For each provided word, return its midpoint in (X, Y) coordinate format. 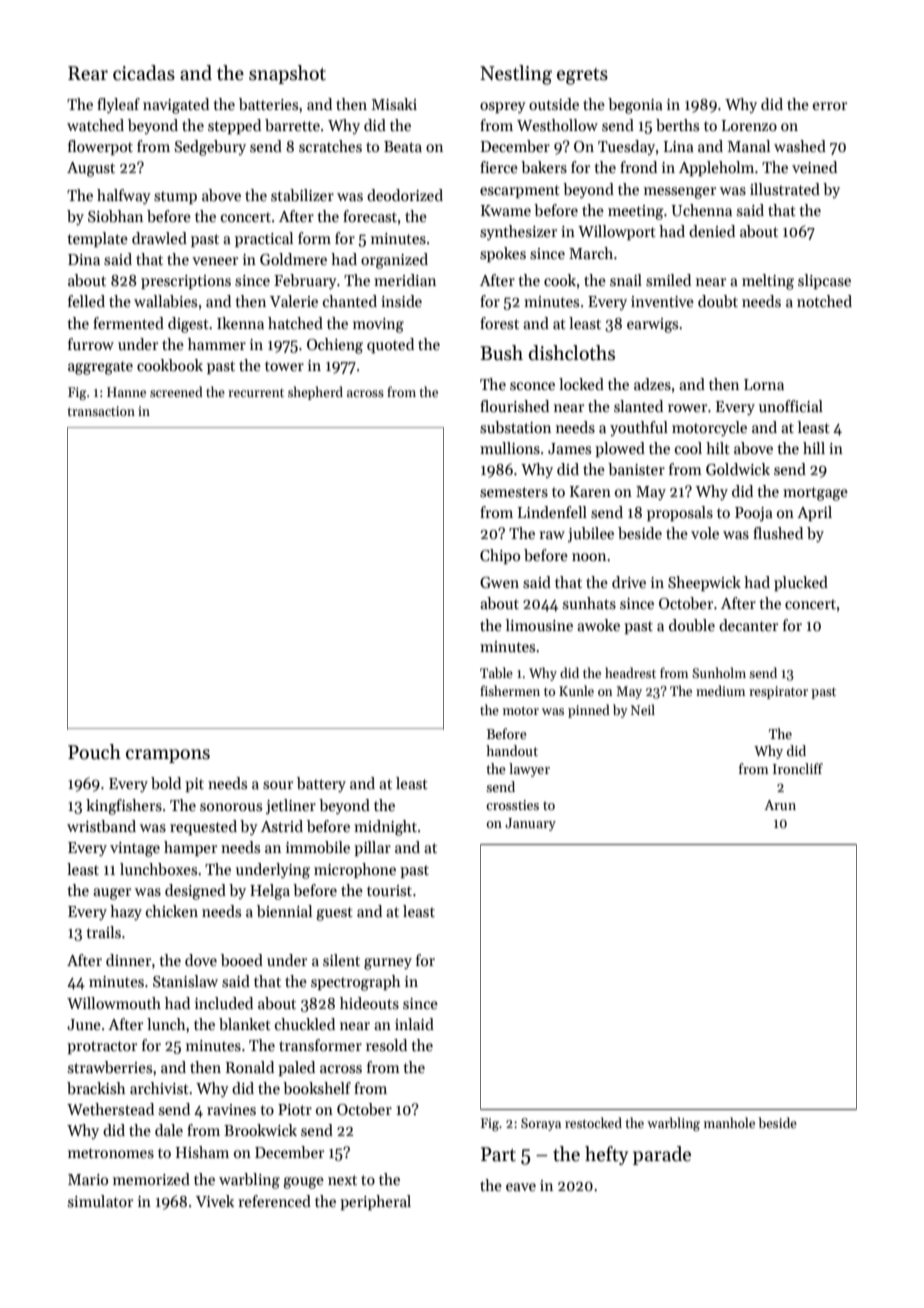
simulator (100, 1201)
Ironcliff (798, 768)
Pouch (94, 752)
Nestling (516, 75)
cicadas (144, 73)
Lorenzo (749, 125)
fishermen (510, 690)
